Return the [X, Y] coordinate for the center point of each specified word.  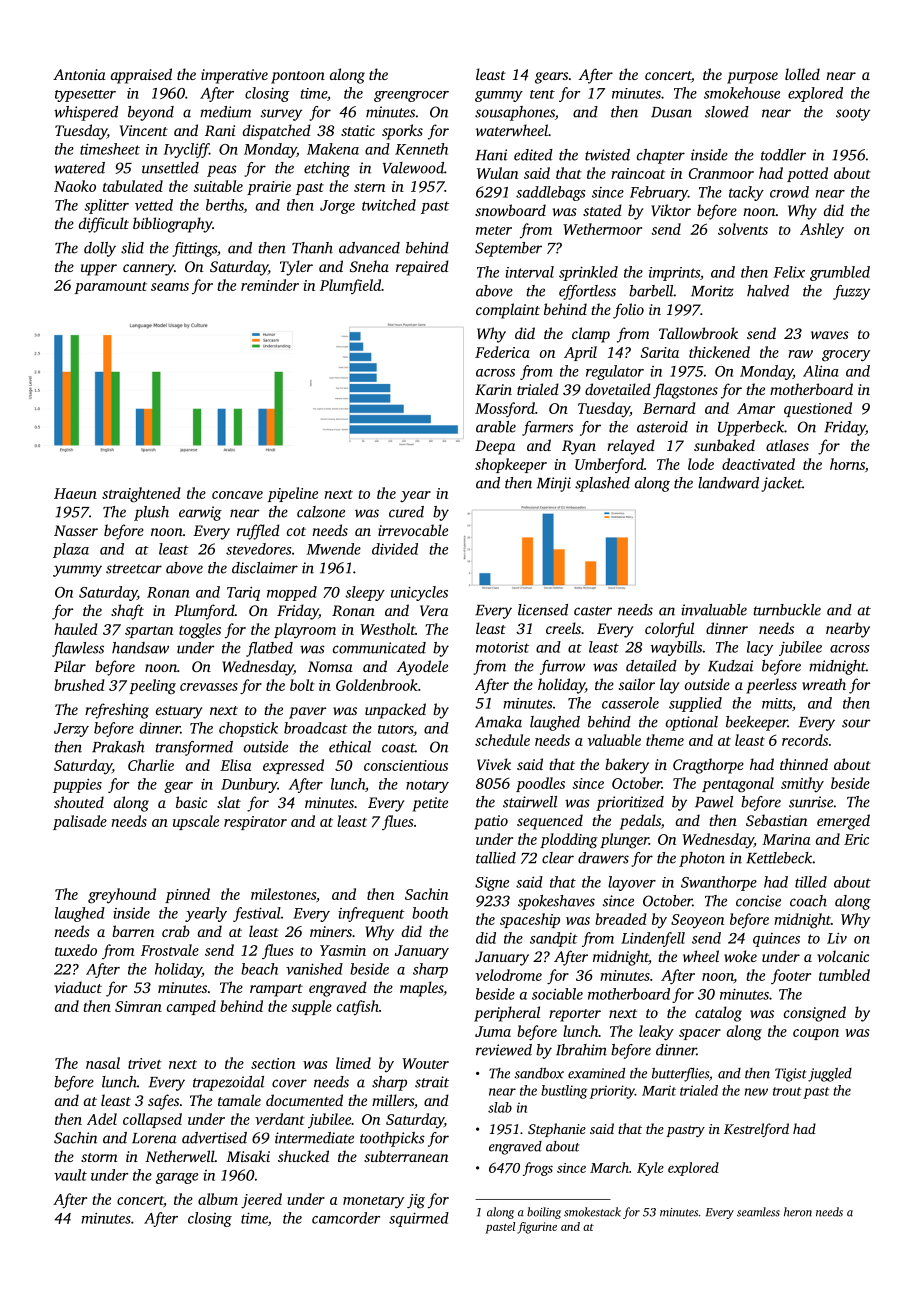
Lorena [154, 1138]
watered [79, 168]
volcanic [843, 956]
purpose [752, 78]
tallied [496, 858]
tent [542, 94]
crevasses [209, 687]
